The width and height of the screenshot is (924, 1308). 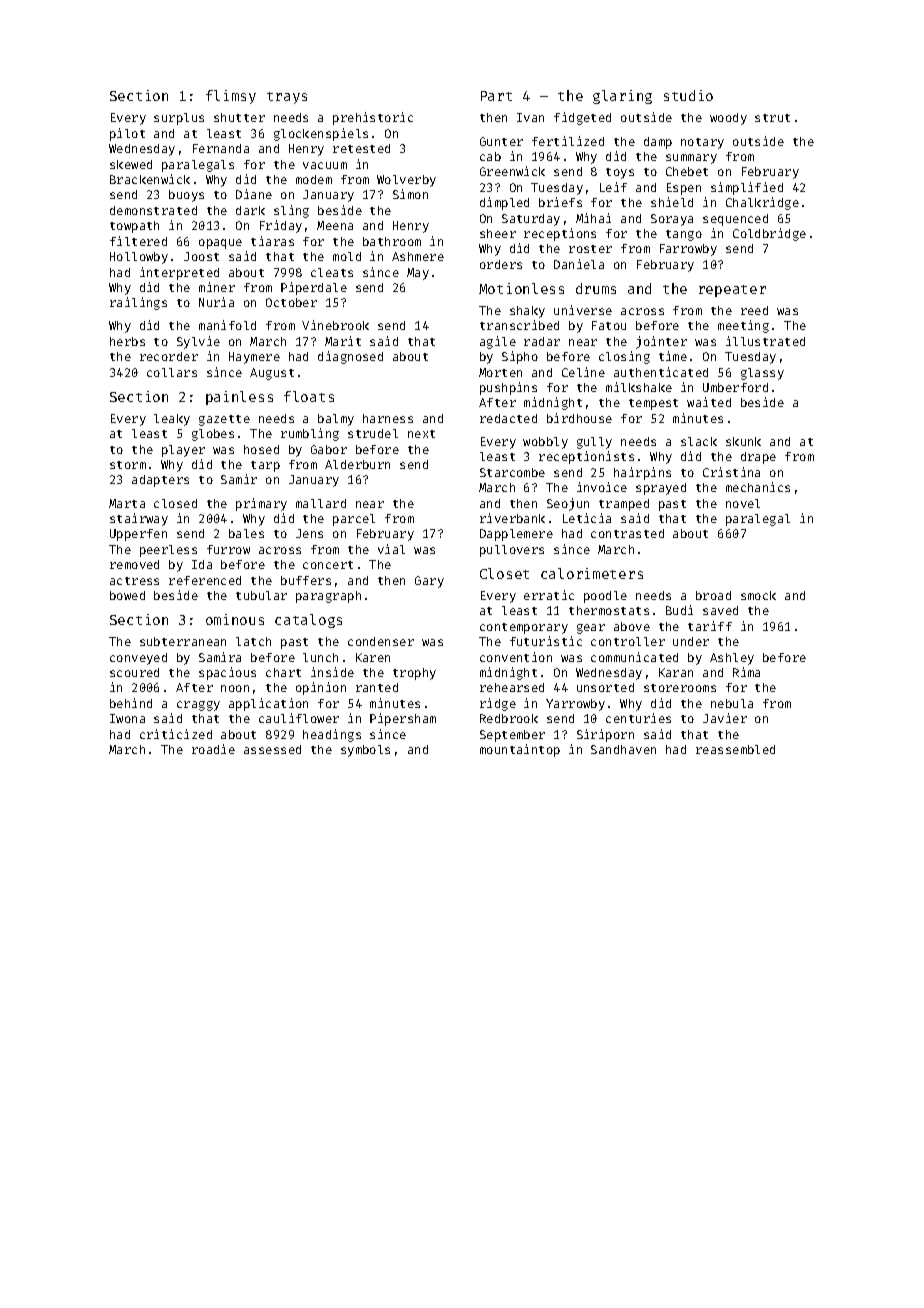 I want to click on sheer, so click(x=498, y=233).
